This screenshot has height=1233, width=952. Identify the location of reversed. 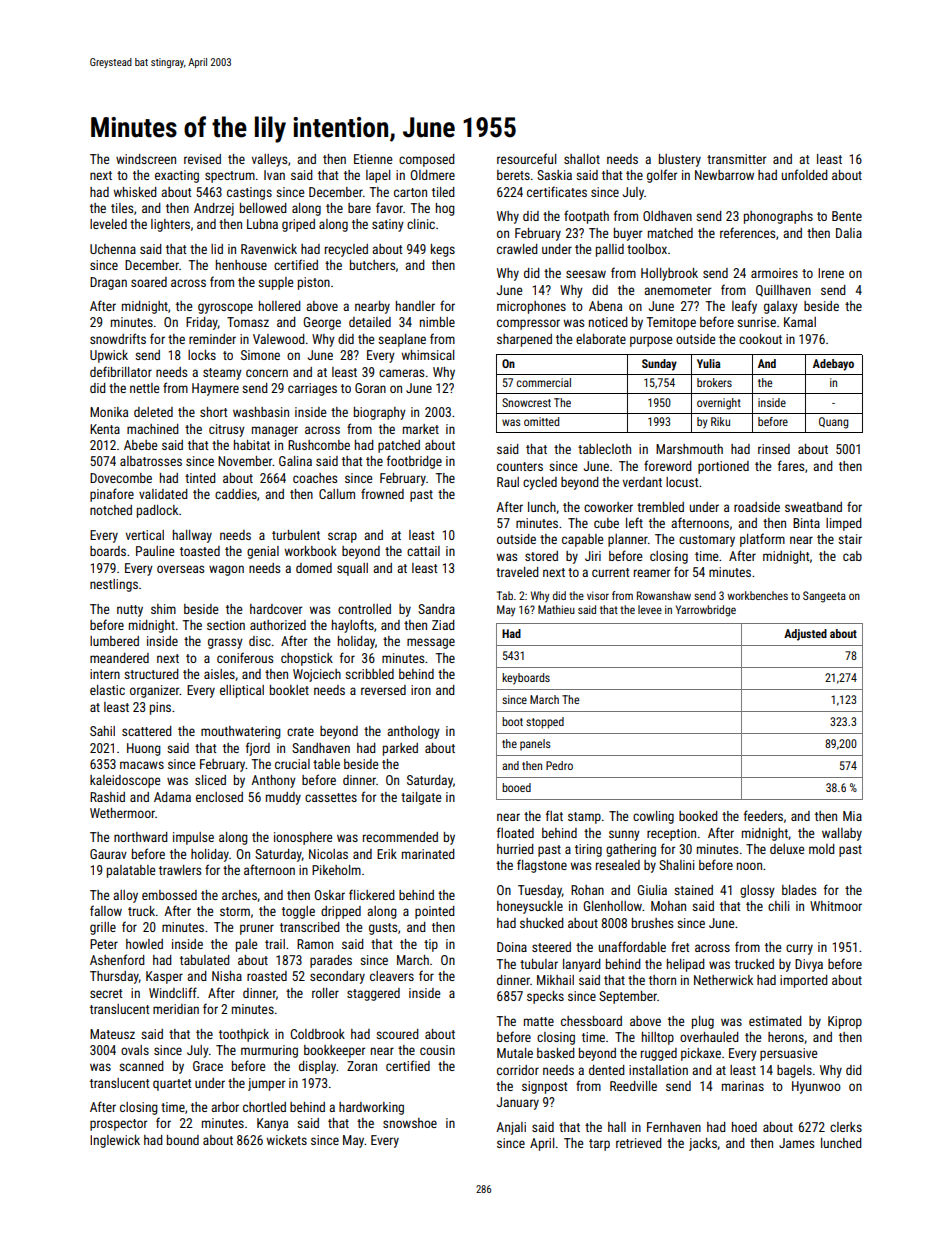
(383, 690).
